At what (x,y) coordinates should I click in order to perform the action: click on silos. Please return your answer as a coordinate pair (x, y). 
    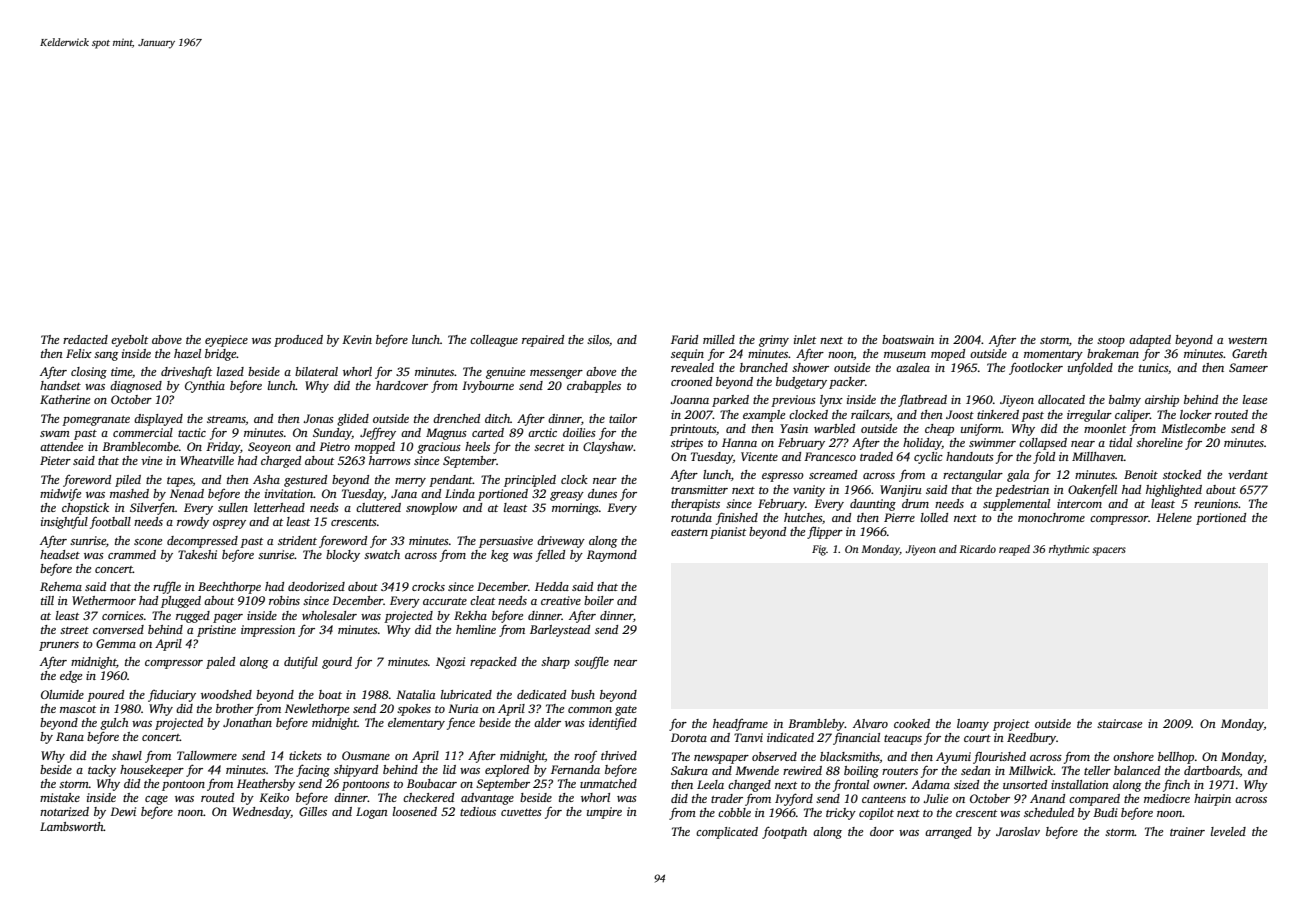
    Looking at the image, I should click on (598, 339).
